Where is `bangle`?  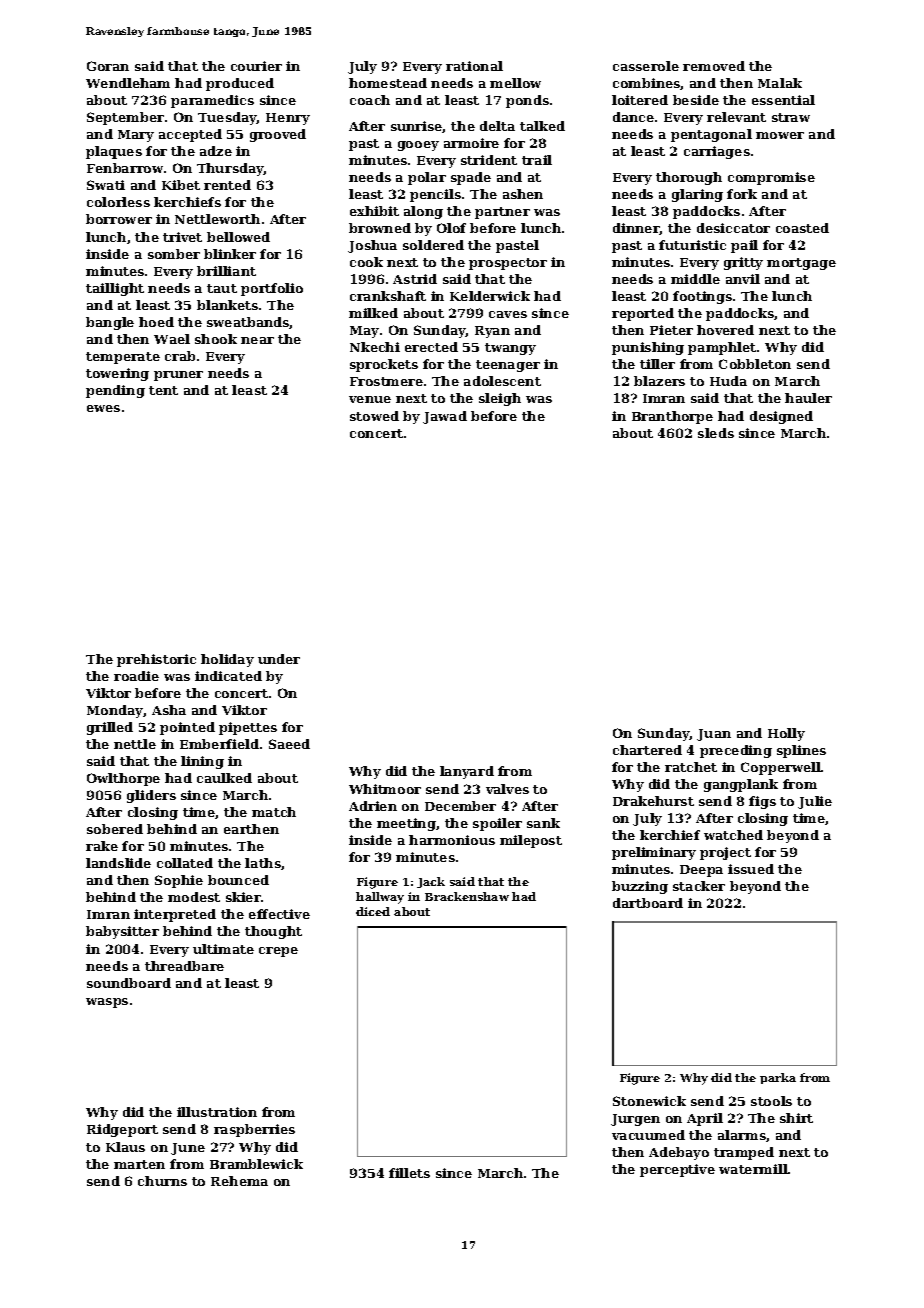 bangle is located at coordinates (110, 323).
